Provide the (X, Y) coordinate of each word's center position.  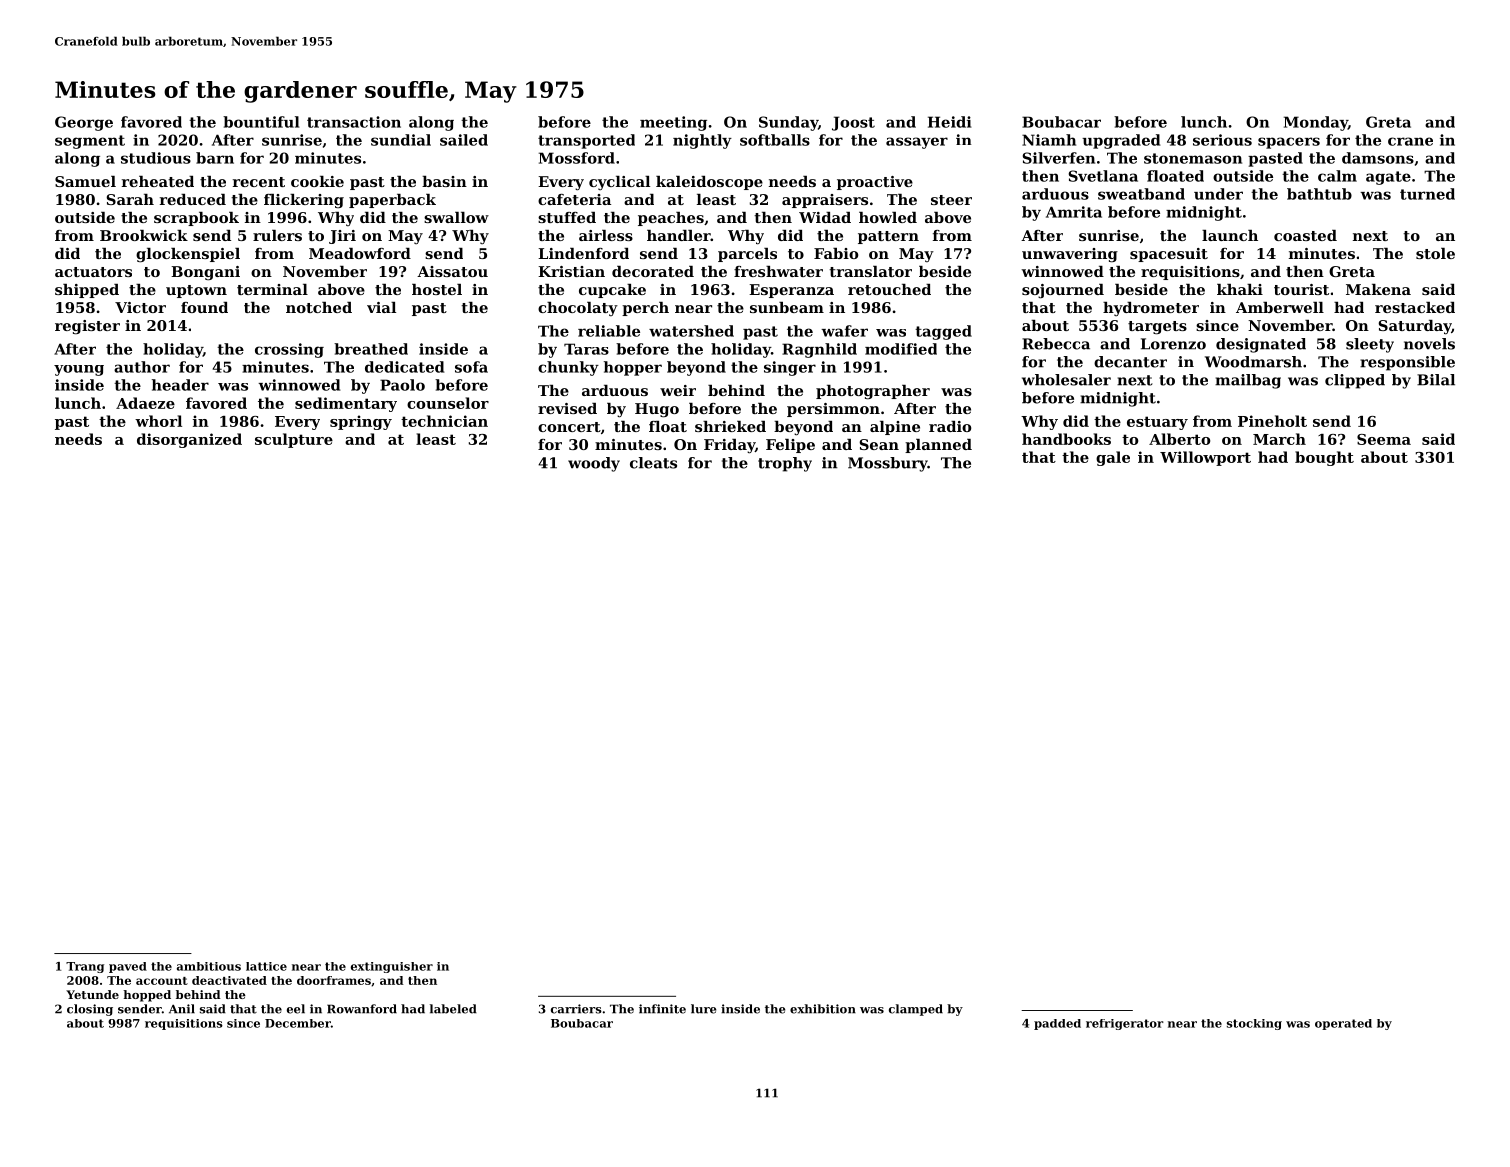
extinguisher (392, 967)
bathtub (1319, 194)
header (180, 385)
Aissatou (452, 271)
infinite (662, 1009)
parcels (747, 255)
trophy (785, 464)
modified (901, 349)
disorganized (189, 440)
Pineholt (1272, 421)
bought (1324, 458)
